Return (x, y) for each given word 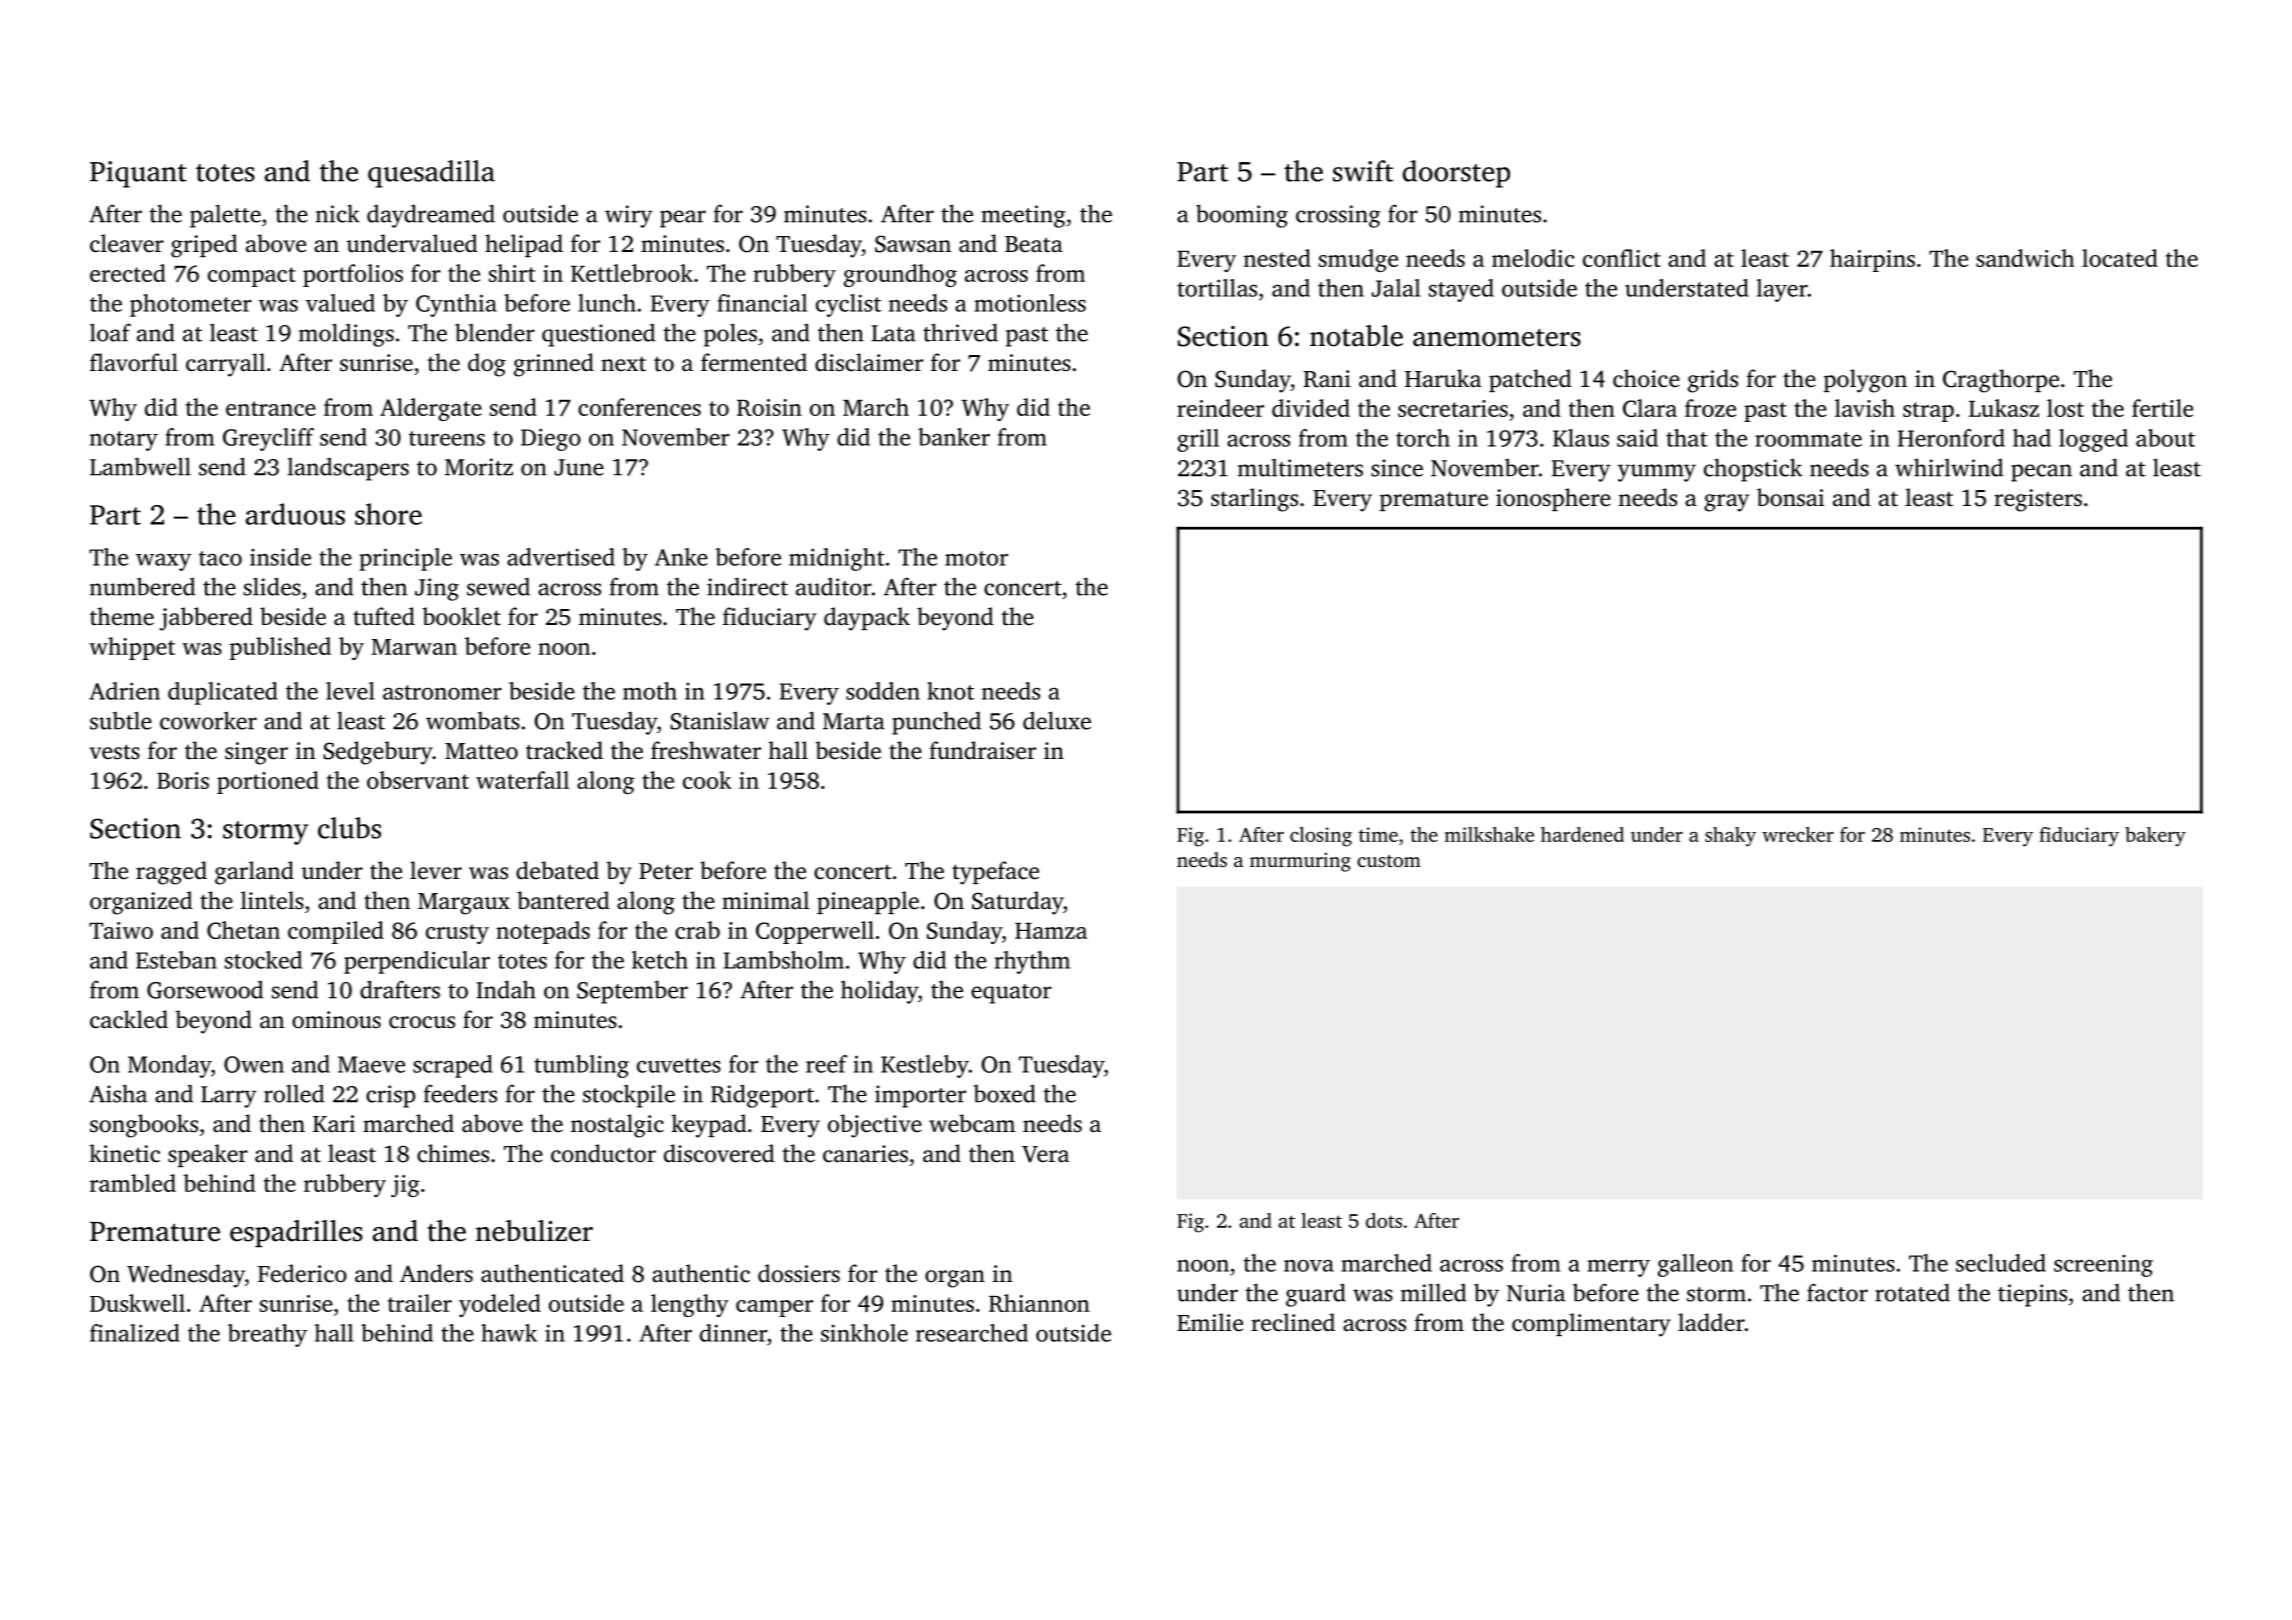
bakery (2155, 837)
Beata (1034, 244)
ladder (1711, 1322)
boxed (1005, 1093)
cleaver (127, 243)
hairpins (1872, 260)
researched (972, 1333)
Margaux (464, 904)
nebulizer (534, 1231)
